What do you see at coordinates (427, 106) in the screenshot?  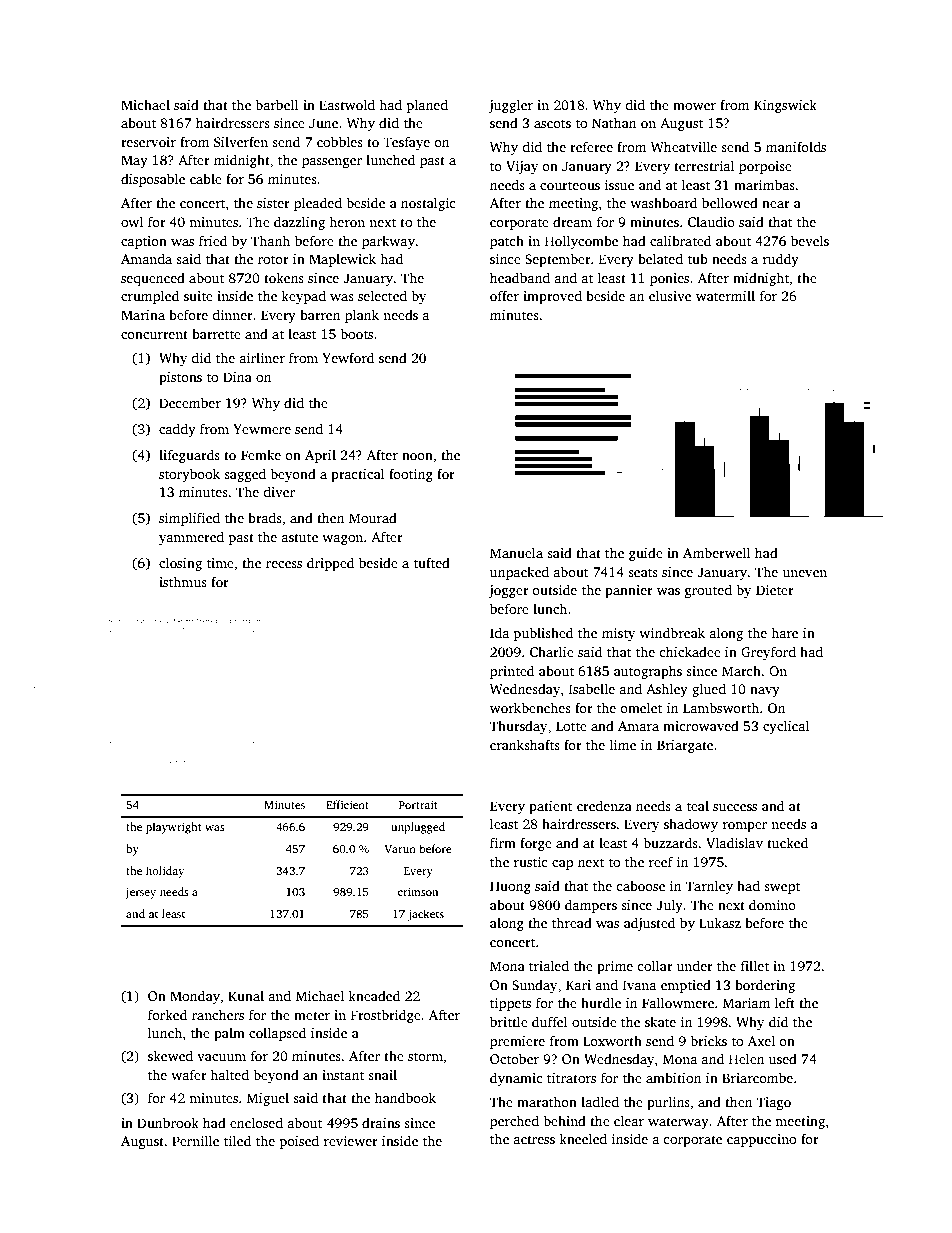 I see `planed` at bounding box center [427, 106].
